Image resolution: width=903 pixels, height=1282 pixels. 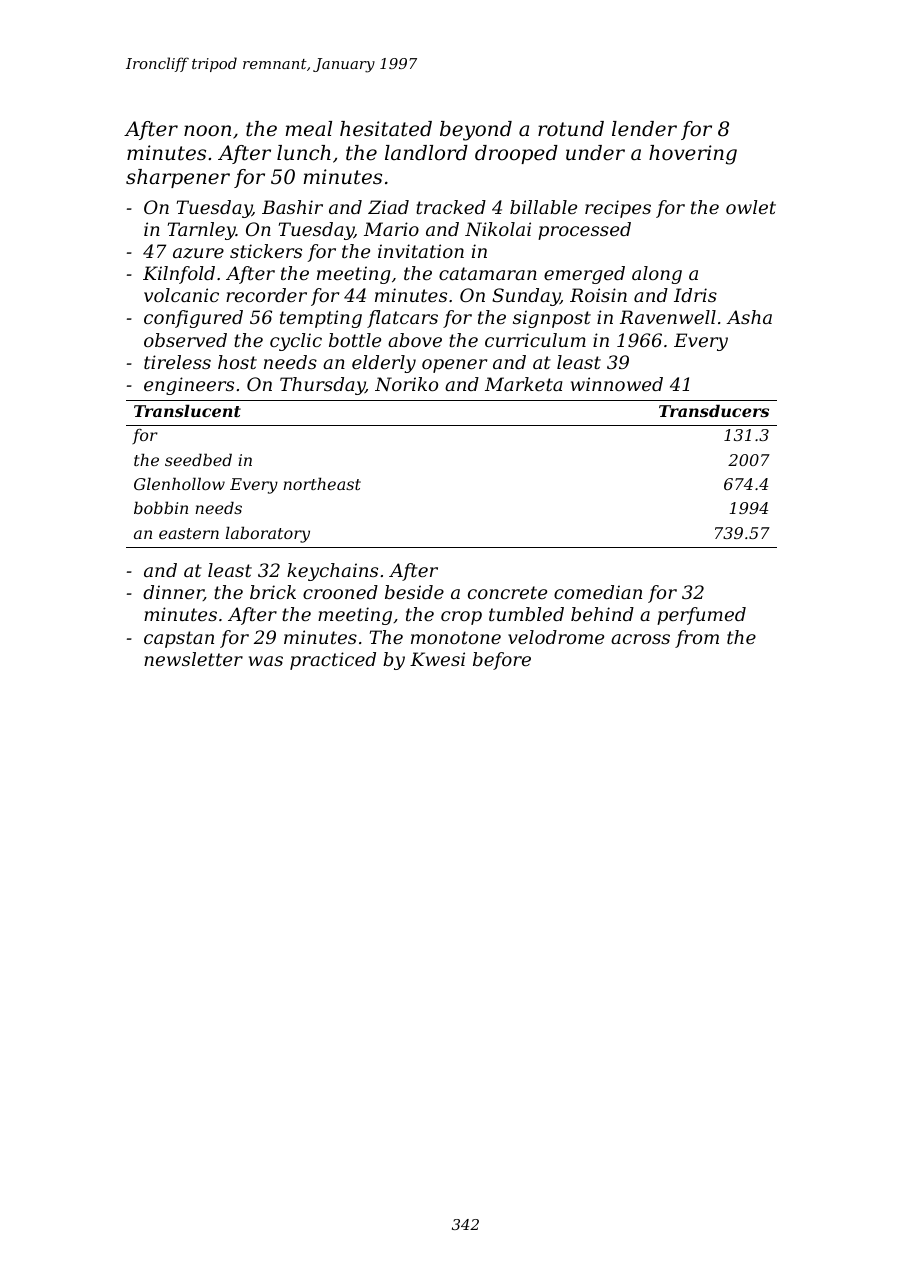 I want to click on perfumed, so click(x=701, y=616).
